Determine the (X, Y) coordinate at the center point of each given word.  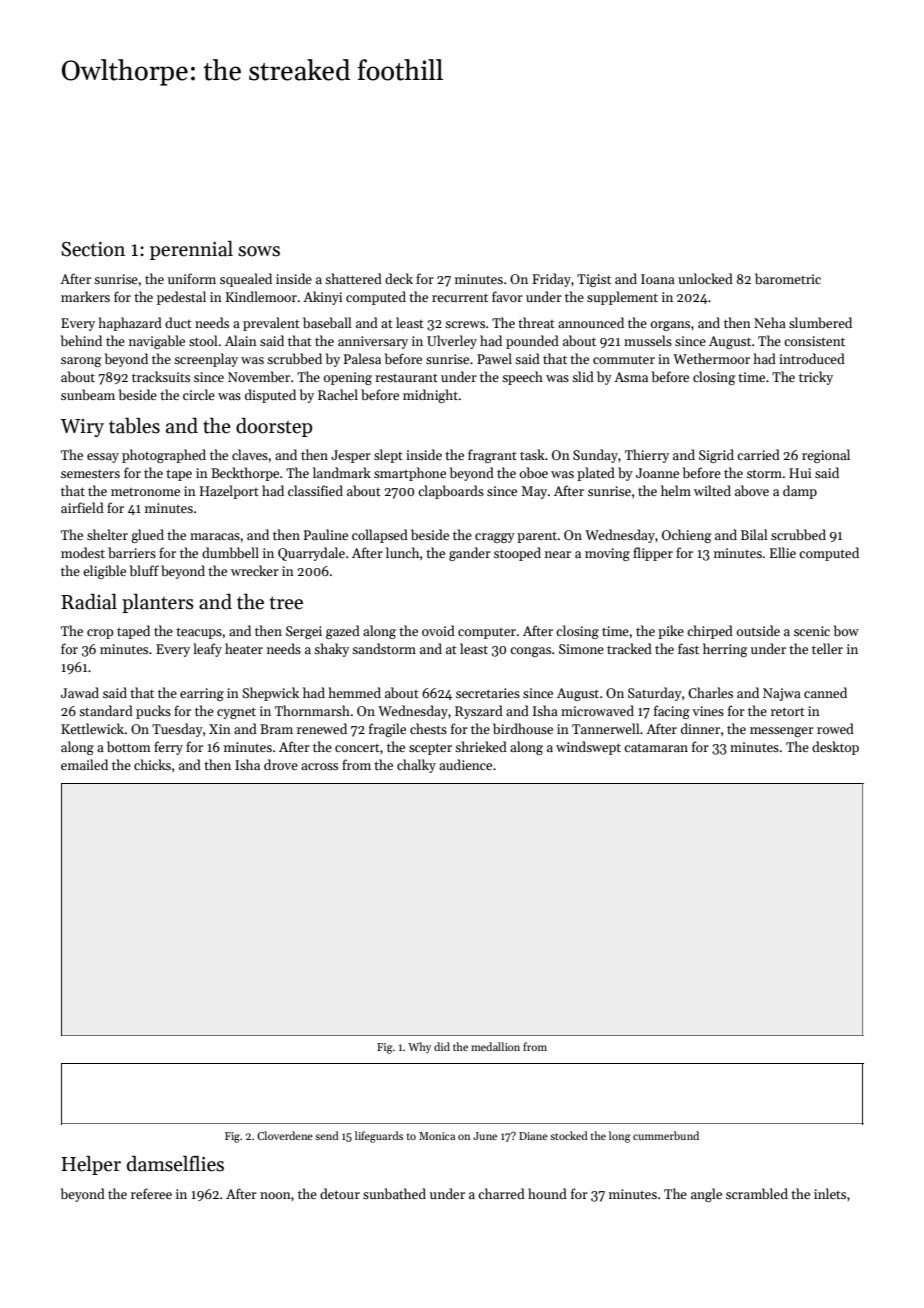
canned (825, 692)
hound (547, 1193)
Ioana (658, 279)
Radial (89, 602)
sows (259, 251)
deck (399, 278)
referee (151, 1193)
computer (487, 633)
